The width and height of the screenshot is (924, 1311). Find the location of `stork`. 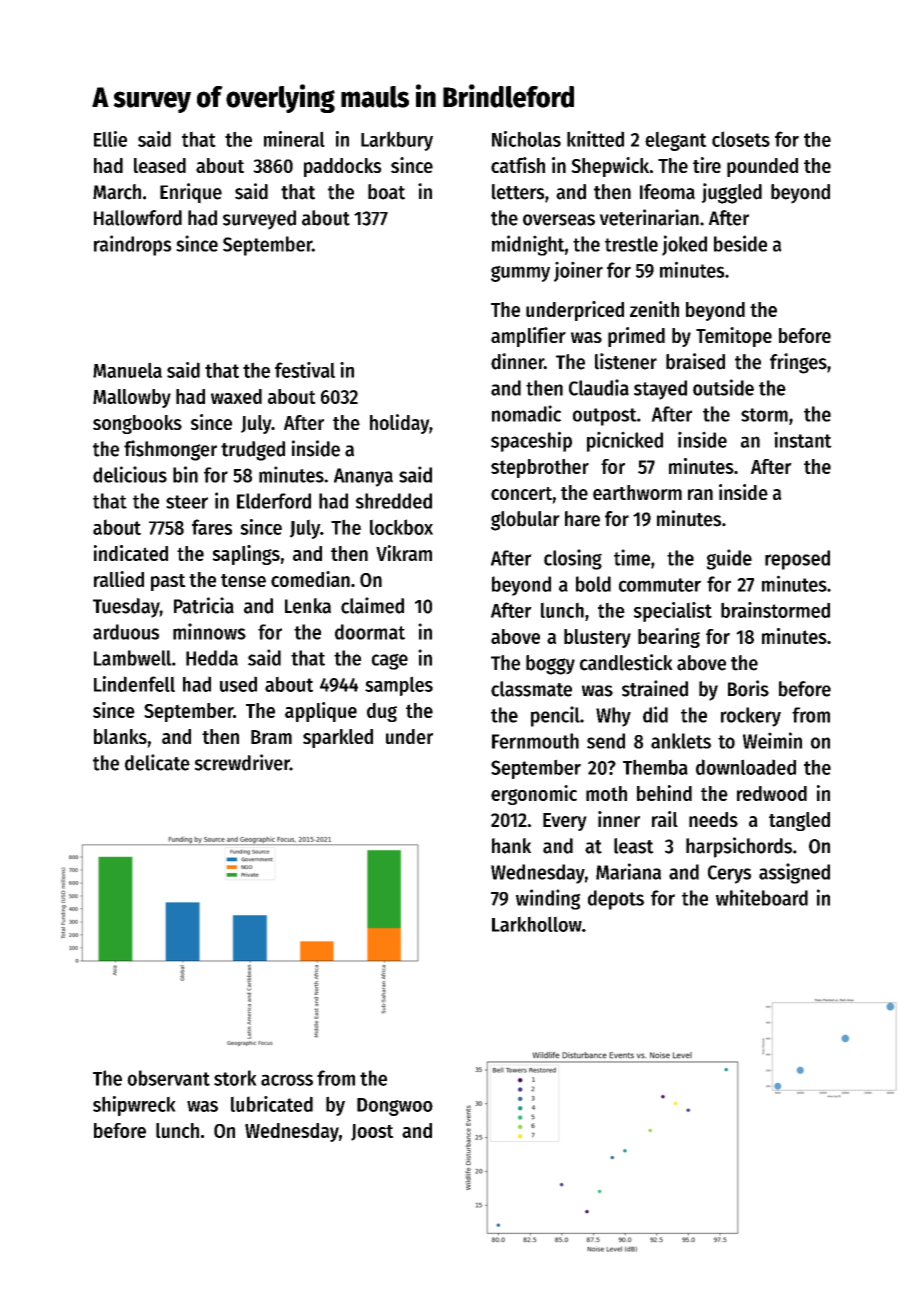

stork is located at coordinates (235, 1078).
